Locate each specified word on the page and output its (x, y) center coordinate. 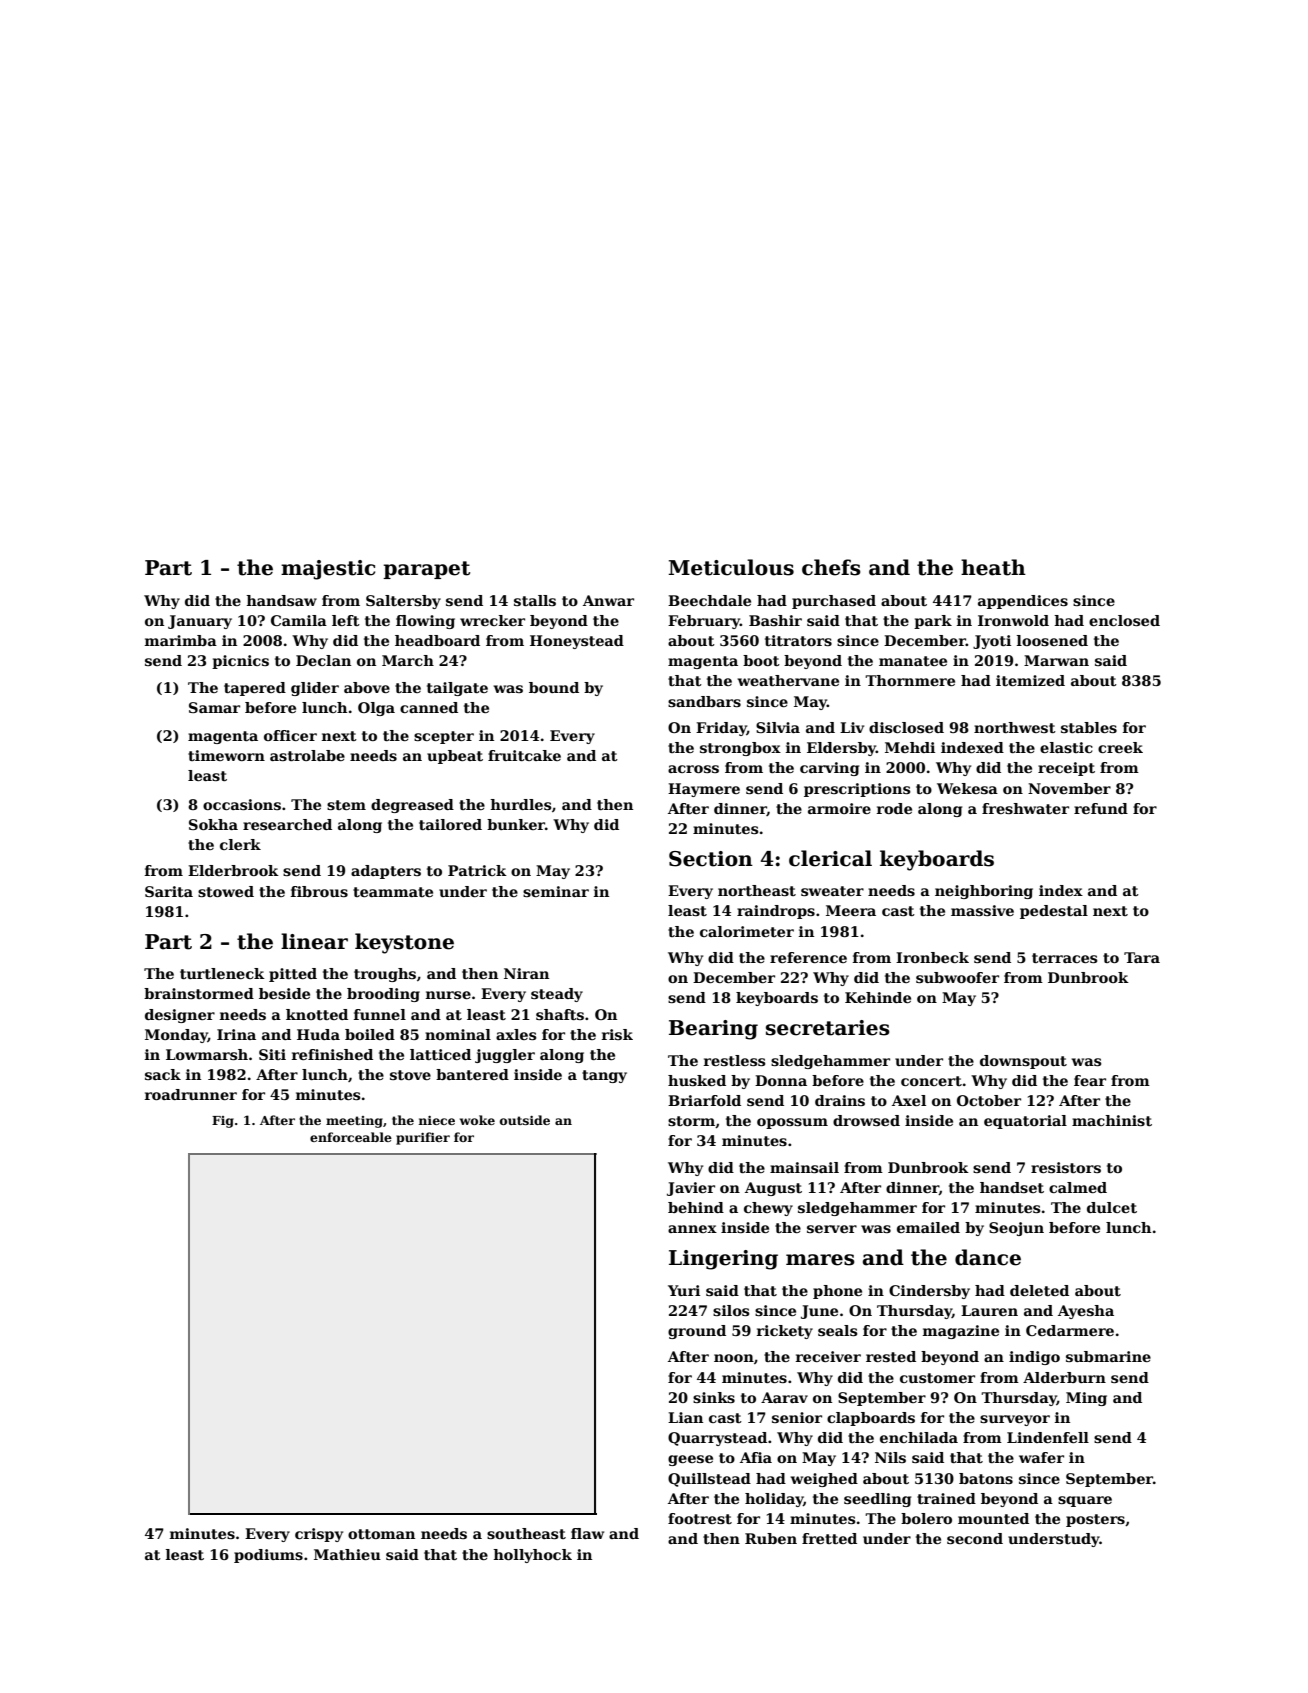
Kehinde (878, 997)
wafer (1041, 1457)
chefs (831, 567)
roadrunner (191, 1094)
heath (993, 567)
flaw (587, 1533)
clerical (830, 858)
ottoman (381, 1534)
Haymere (704, 790)
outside (525, 1120)
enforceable (351, 1137)
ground (697, 1332)
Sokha (213, 824)
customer (937, 1378)
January (200, 622)
